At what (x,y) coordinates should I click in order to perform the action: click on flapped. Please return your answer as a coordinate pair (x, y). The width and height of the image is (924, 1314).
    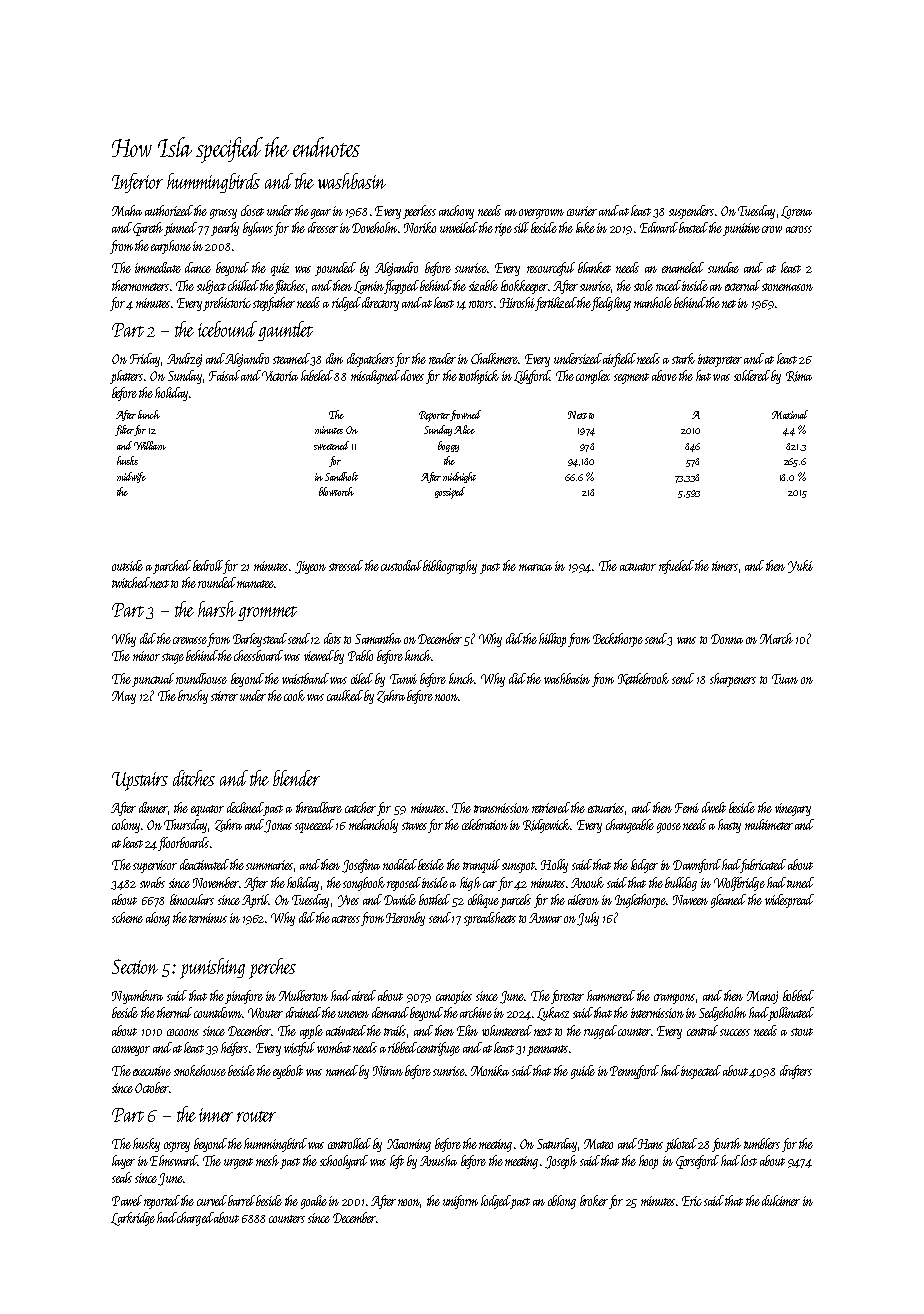
    Looking at the image, I should click on (401, 287).
